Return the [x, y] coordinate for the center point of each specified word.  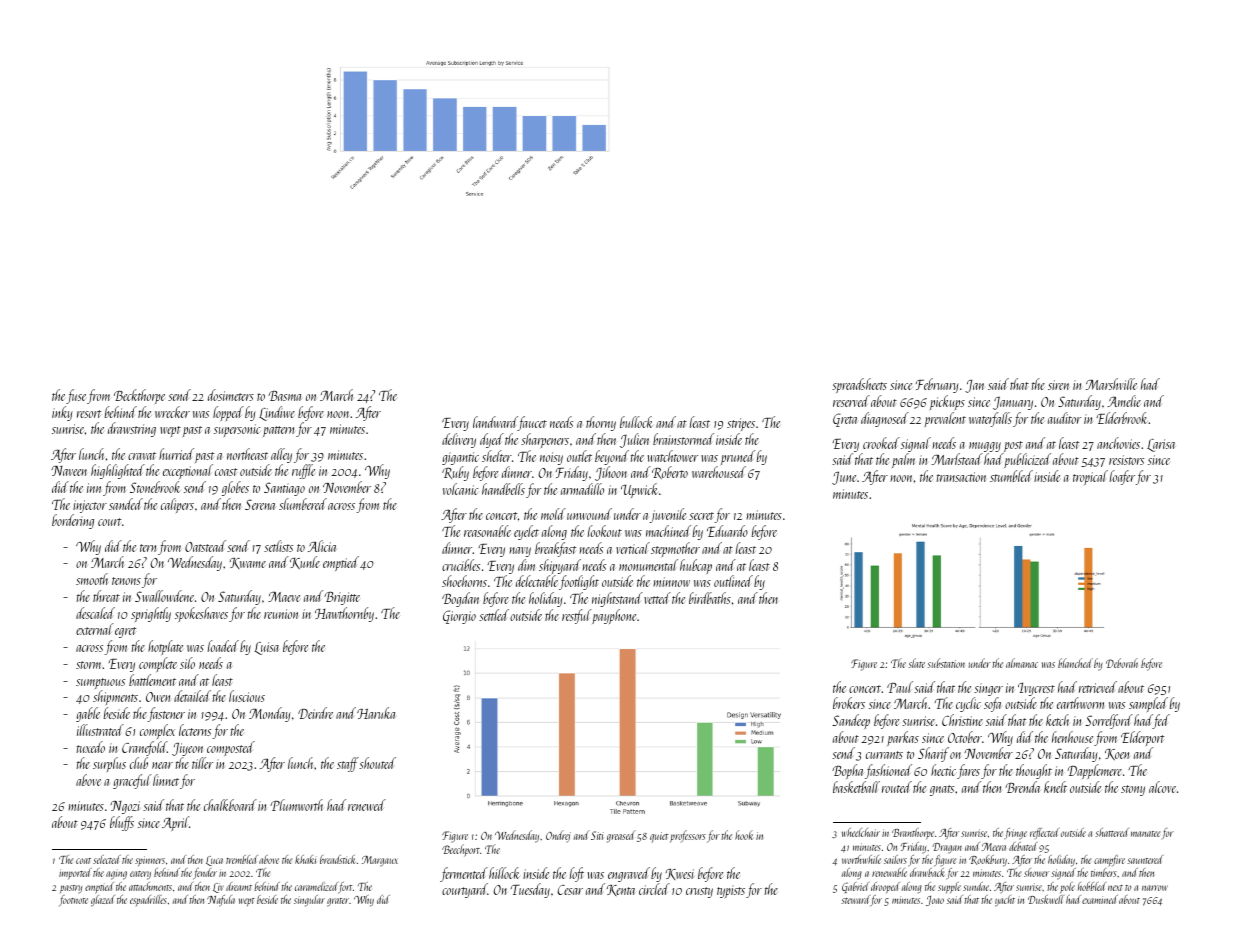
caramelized [316, 886]
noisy [551, 458]
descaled [95, 613]
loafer [1122, 477]
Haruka [376, 713]
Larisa [1161, 445]
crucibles [461, 565]
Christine [962, 720]
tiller [202, 763]
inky [62, 413]
